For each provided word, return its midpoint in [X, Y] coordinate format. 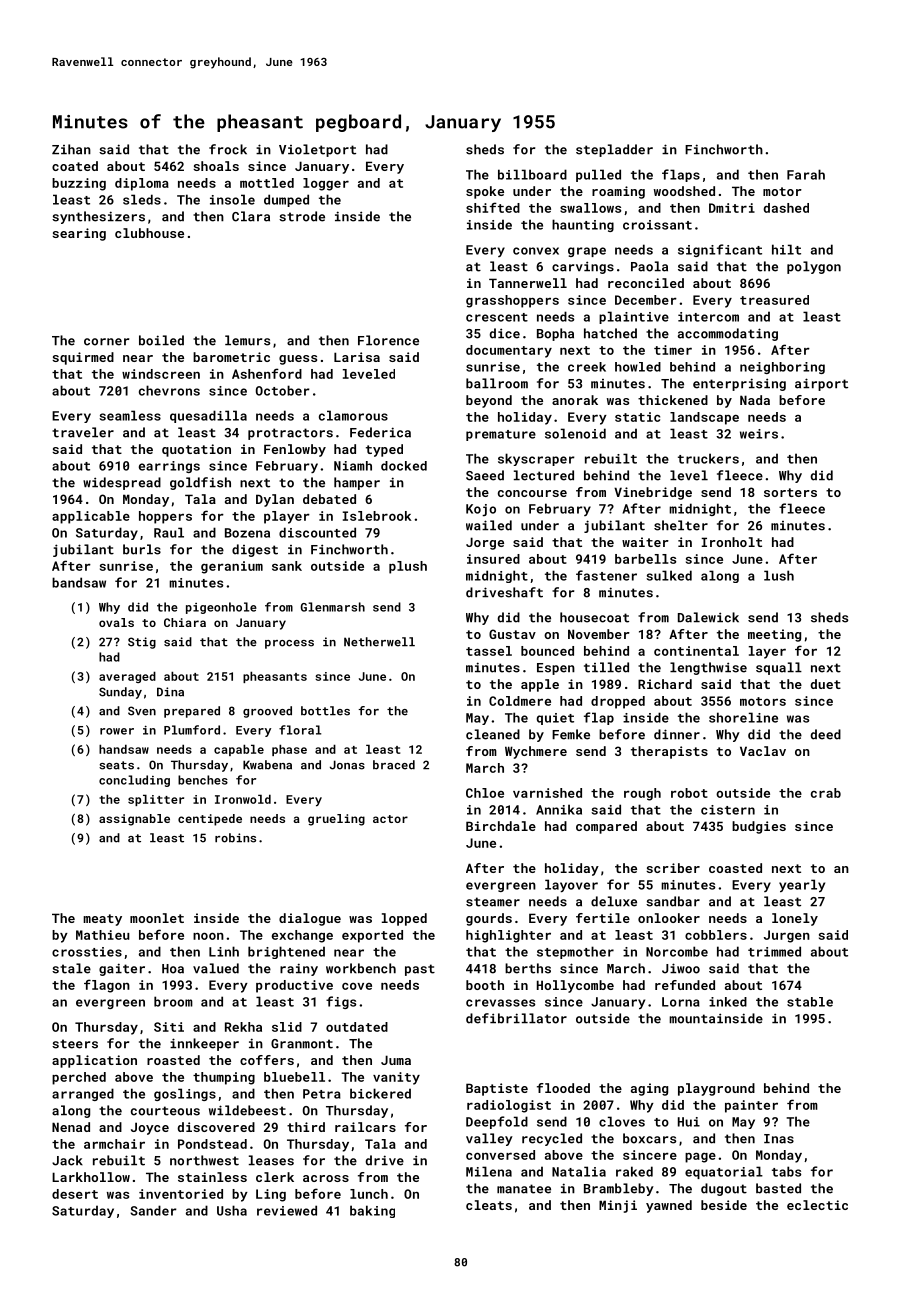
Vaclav [763, 751]
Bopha [555, 334]
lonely [795, 919]
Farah [806, 174]
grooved [267, 712]
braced [394, 765]
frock [228, 149]
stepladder [614, 150]
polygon [814, 267]
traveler [83, 432]
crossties [87, 952]
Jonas [347, 765]
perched [79, 1078]
